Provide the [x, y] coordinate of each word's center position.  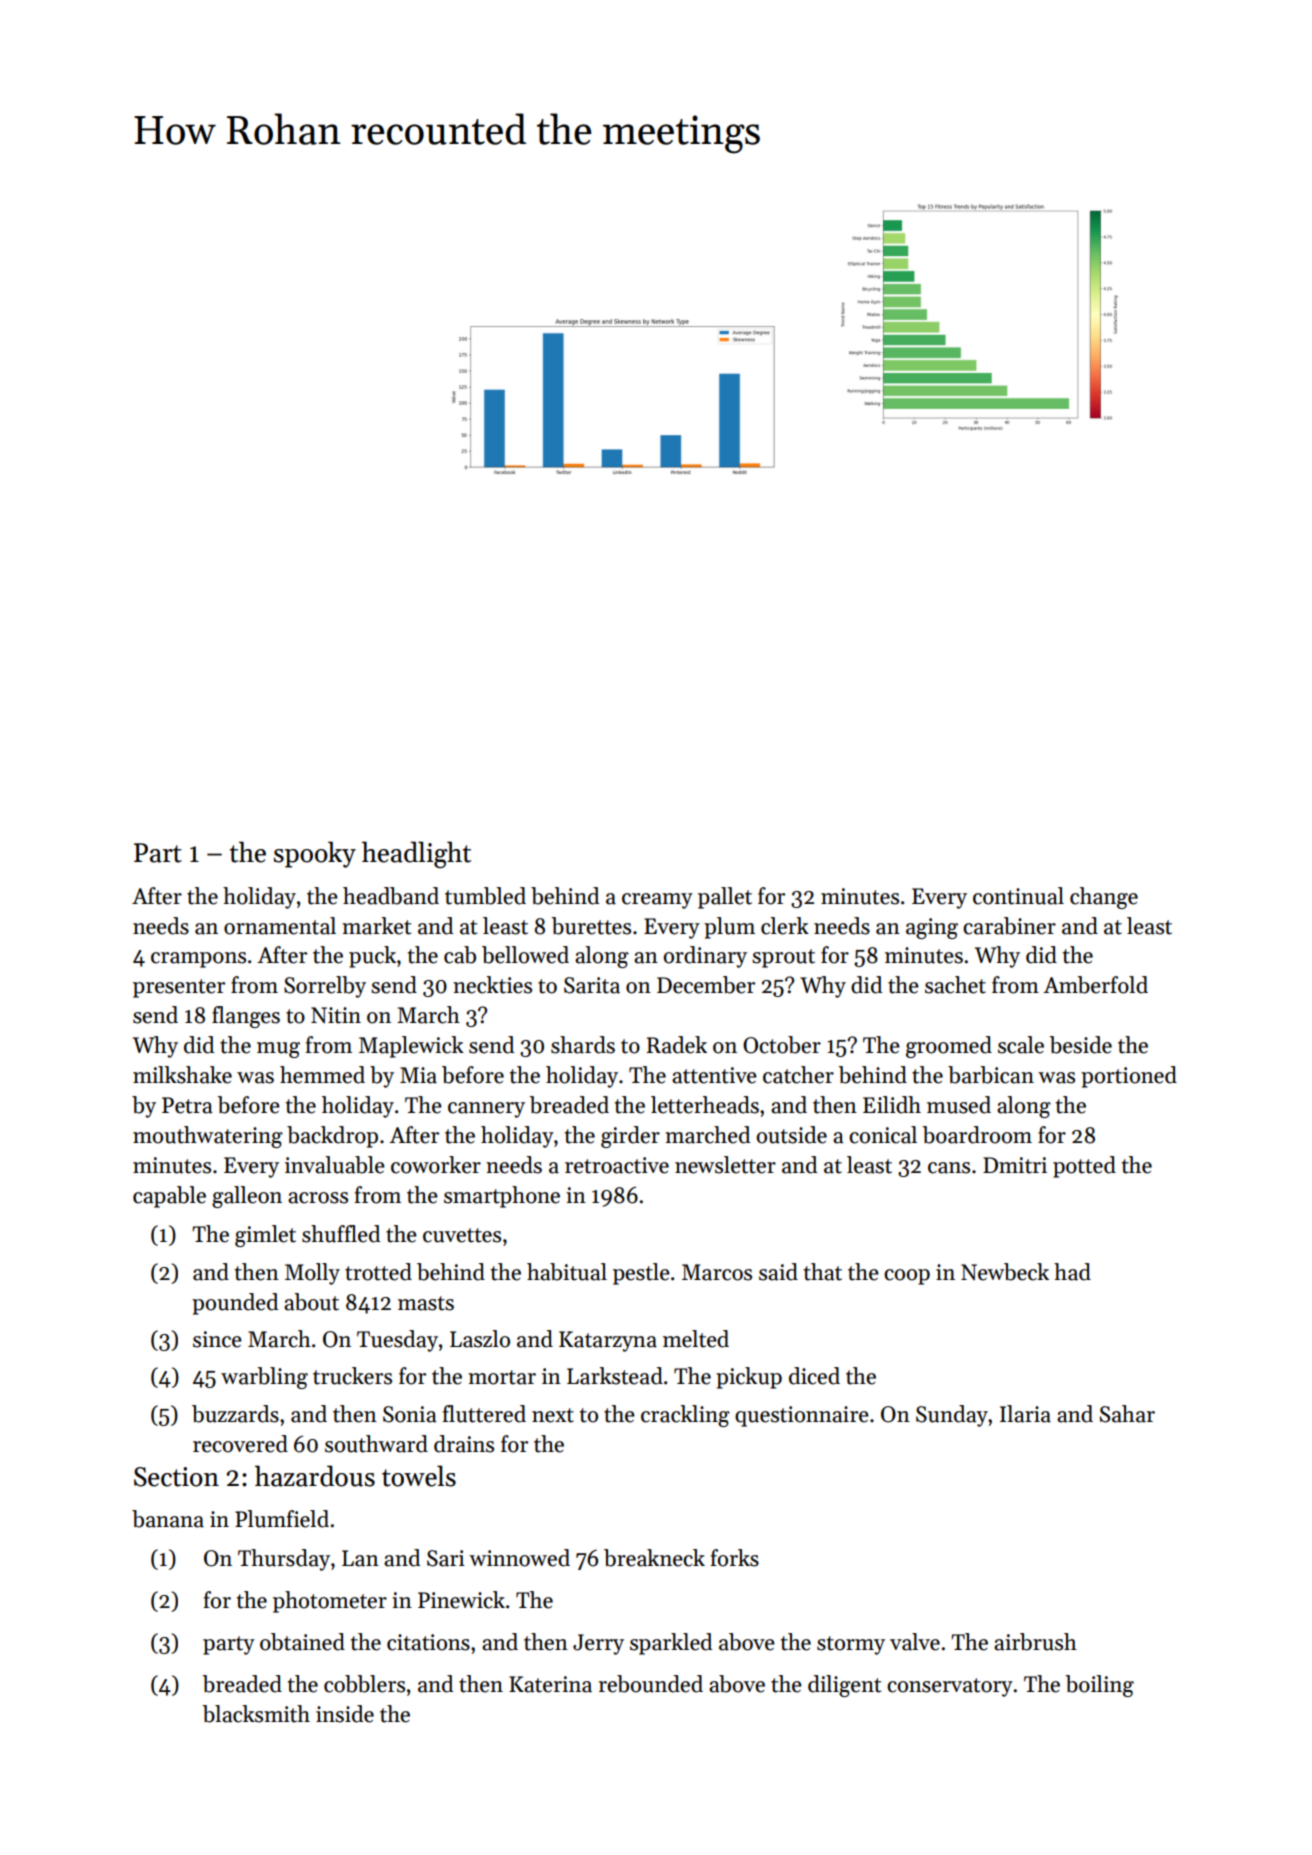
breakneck [654, 1558]
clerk [785, 926]
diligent [844, 1686]
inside [345, 1714]
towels [419, 1476]
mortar [502, 1377]
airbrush [1035, 1642]
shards [583, 1045]
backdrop [332, 1137]
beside [1080, 1045]
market [376, 926]
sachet [955, 985]
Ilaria [1025, 1414]
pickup [749, 1378]
